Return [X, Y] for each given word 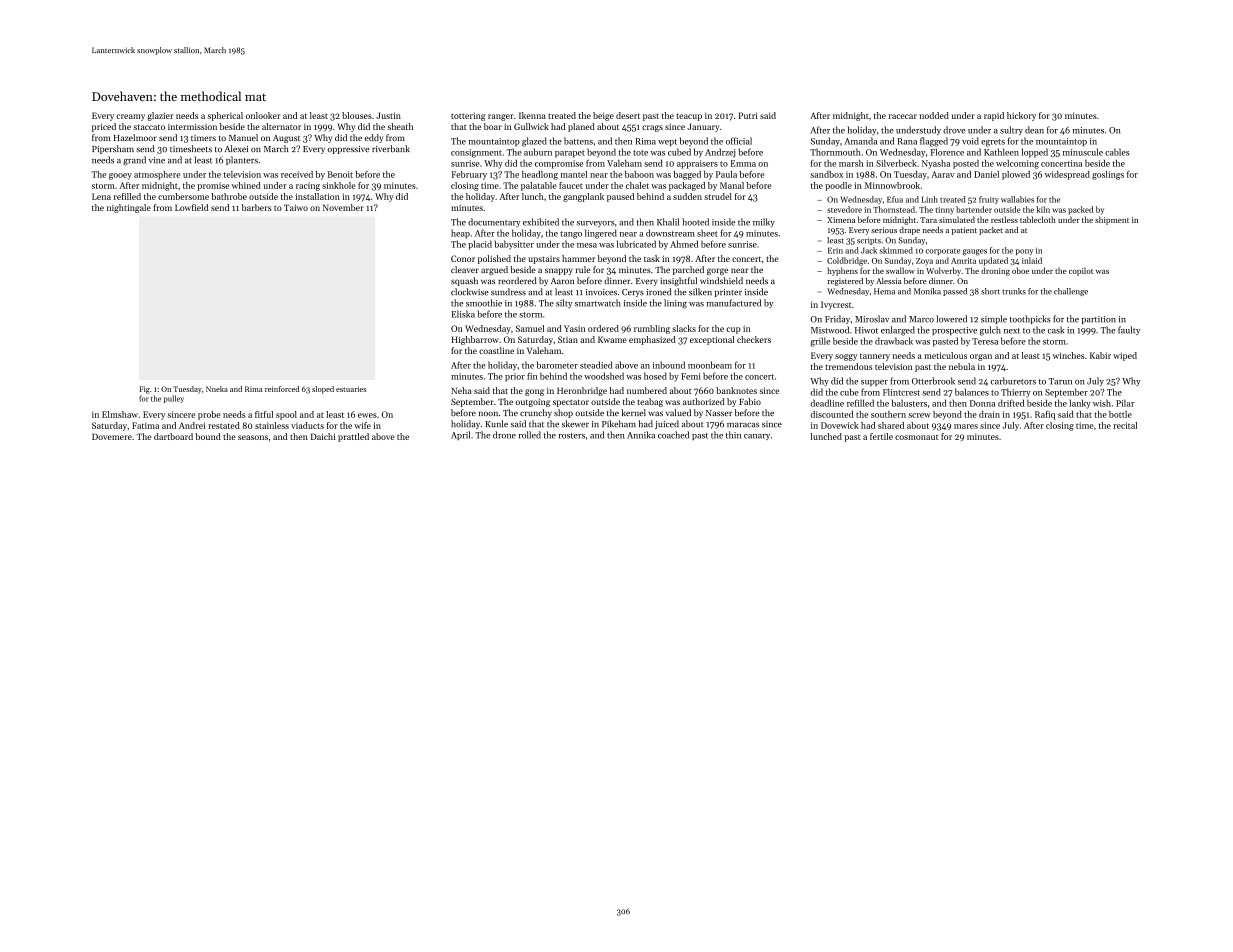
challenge [1071, 292]
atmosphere [157, 175]
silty [564, 303]
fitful [264, 414]
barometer [557, 365]
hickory [1021, 116]
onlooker [263, 115]
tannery [875, 357]
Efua [895, 199]
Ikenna [532, 115]
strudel [718, 196]
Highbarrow [475, 340]
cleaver [465, 269]
